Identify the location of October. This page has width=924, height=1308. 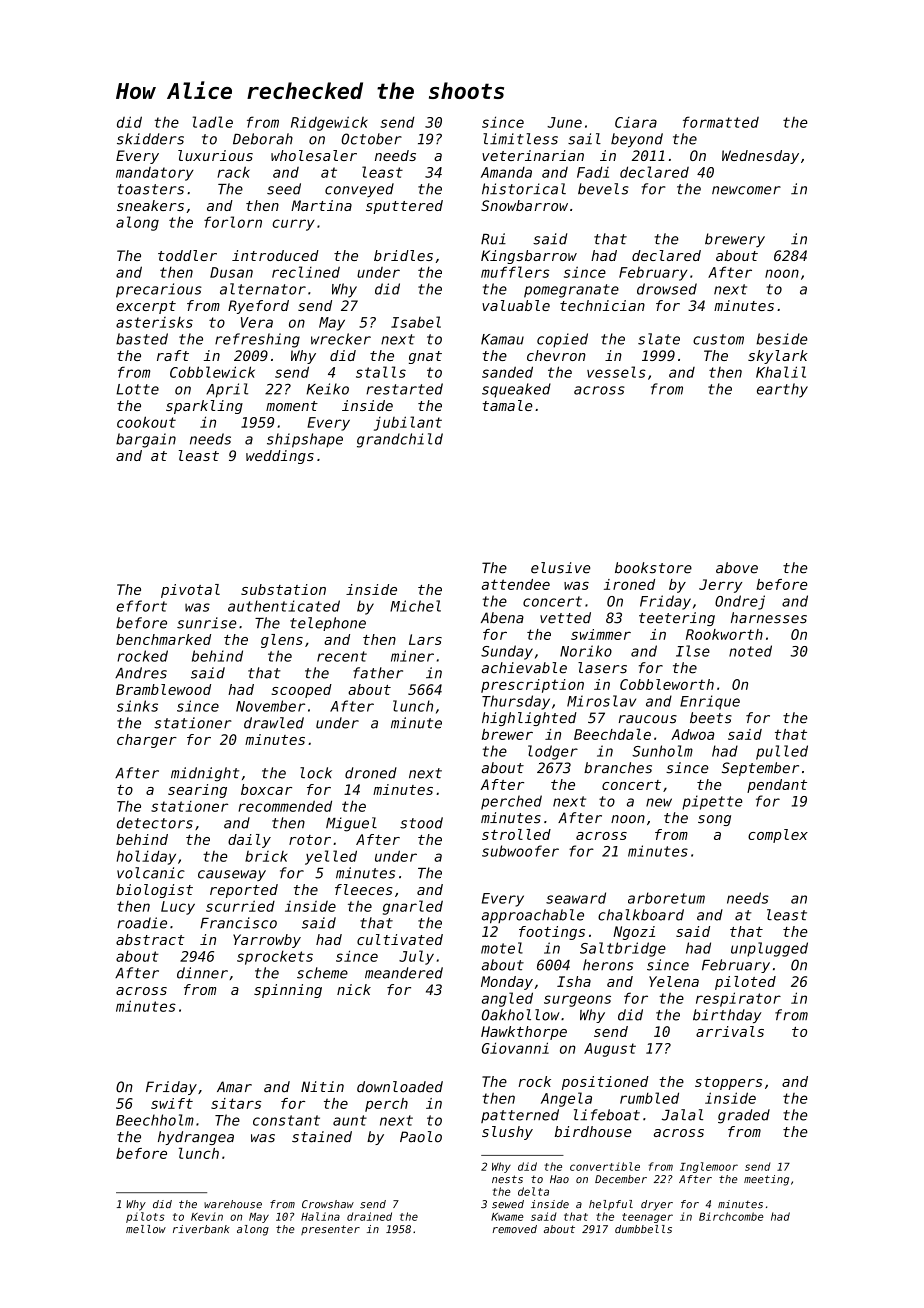
(371, 139).
